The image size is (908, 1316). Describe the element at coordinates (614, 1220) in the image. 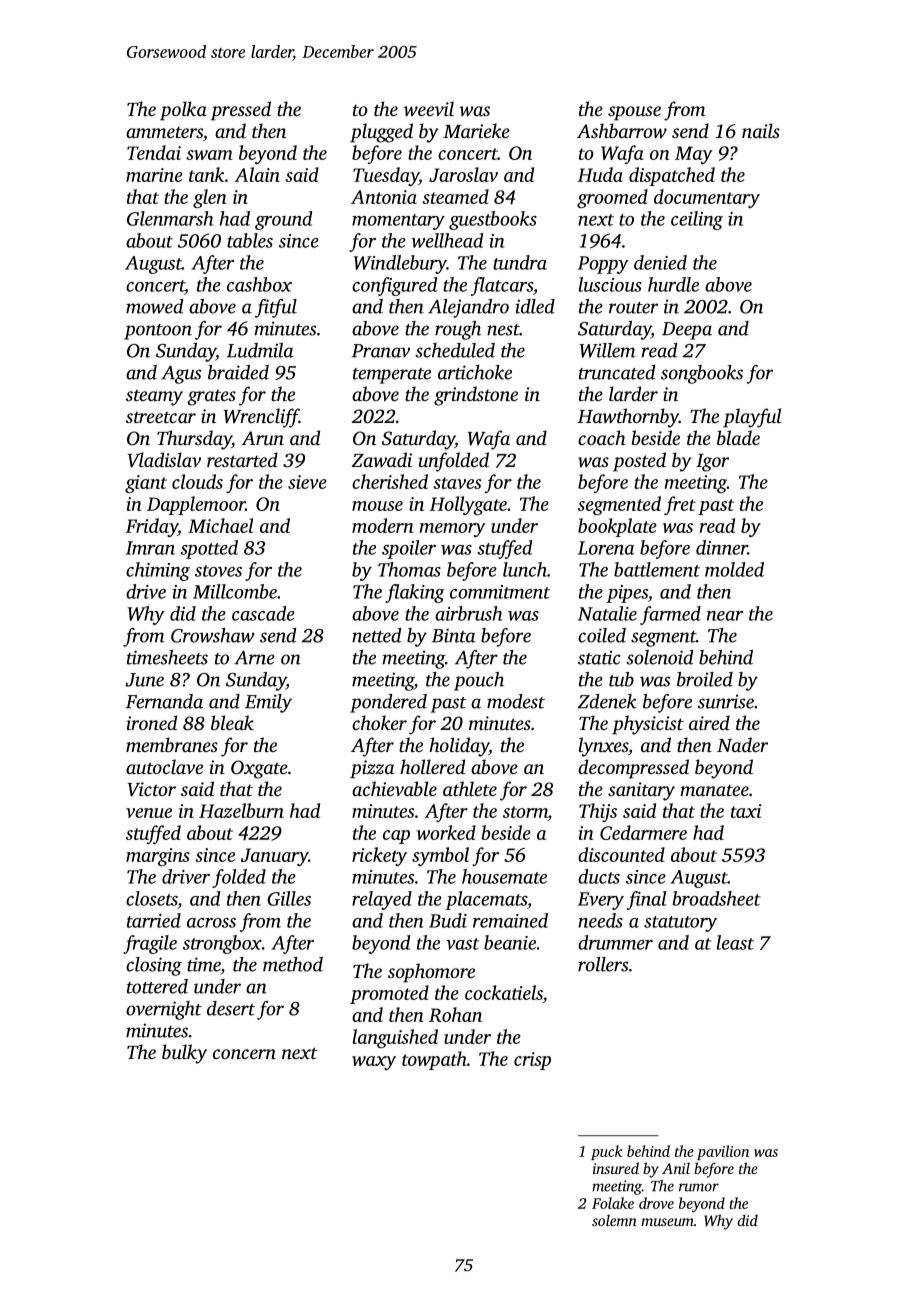

I see `solemn` at that location.
